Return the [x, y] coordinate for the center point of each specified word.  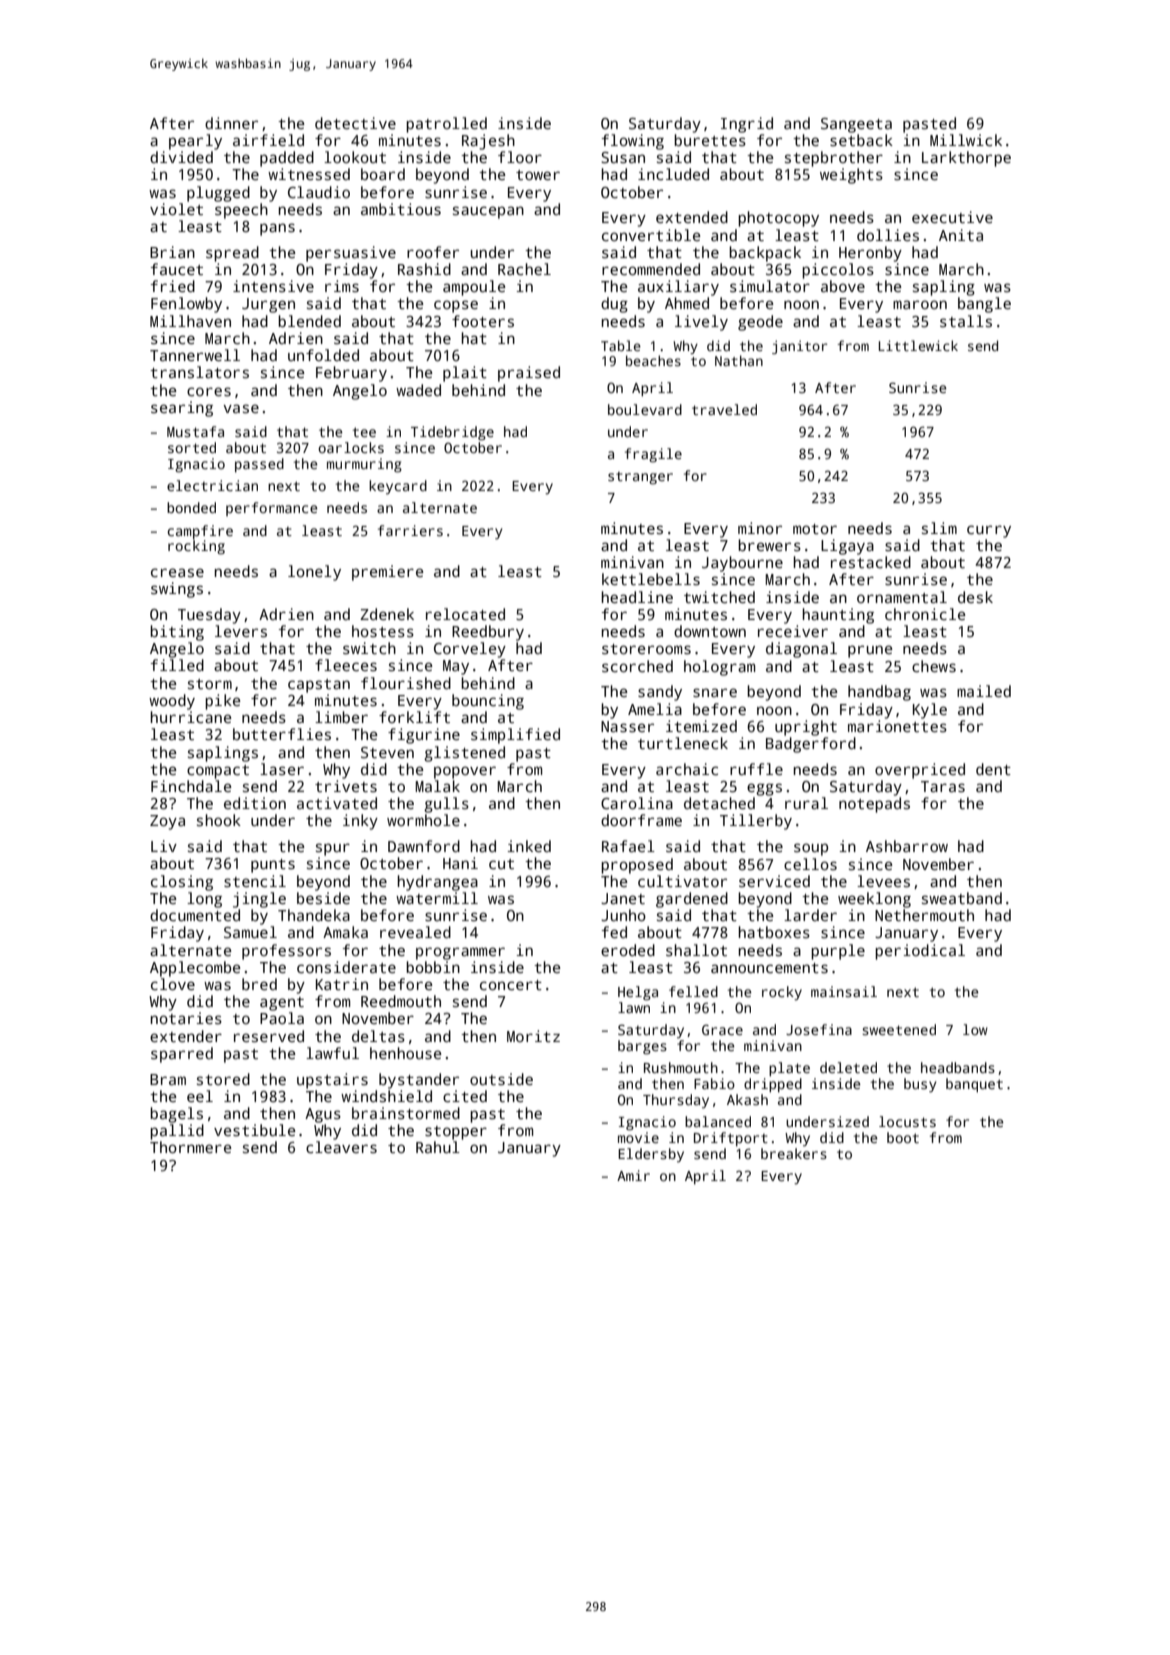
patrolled [446, 125]
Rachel [524, 269]
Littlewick [918, 345]
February [351, 374]
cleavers [341, 1147]
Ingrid [747, 125]
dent [993, 769]
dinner [231, 123]
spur [333, 849]
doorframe [641, 820]
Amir [633, 1175]
